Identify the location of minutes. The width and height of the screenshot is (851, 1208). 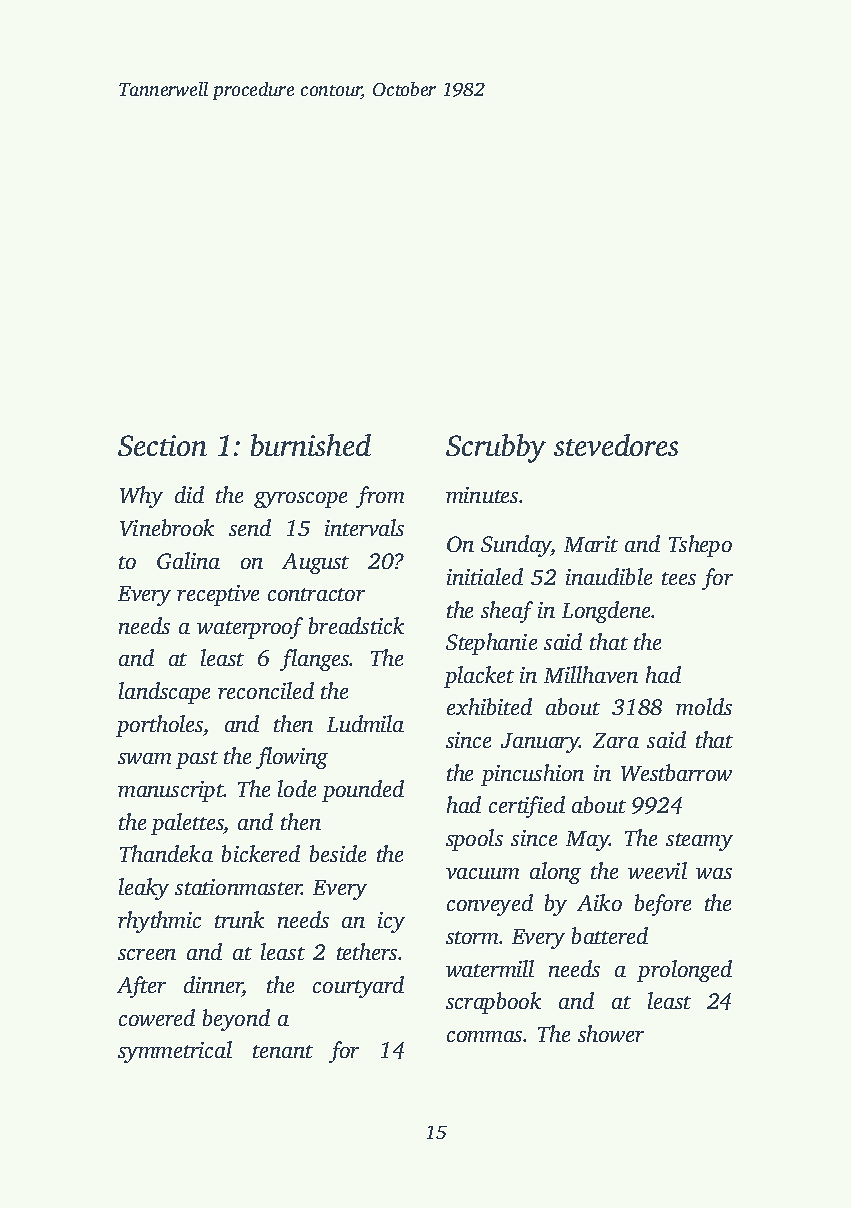
(482, 495).
